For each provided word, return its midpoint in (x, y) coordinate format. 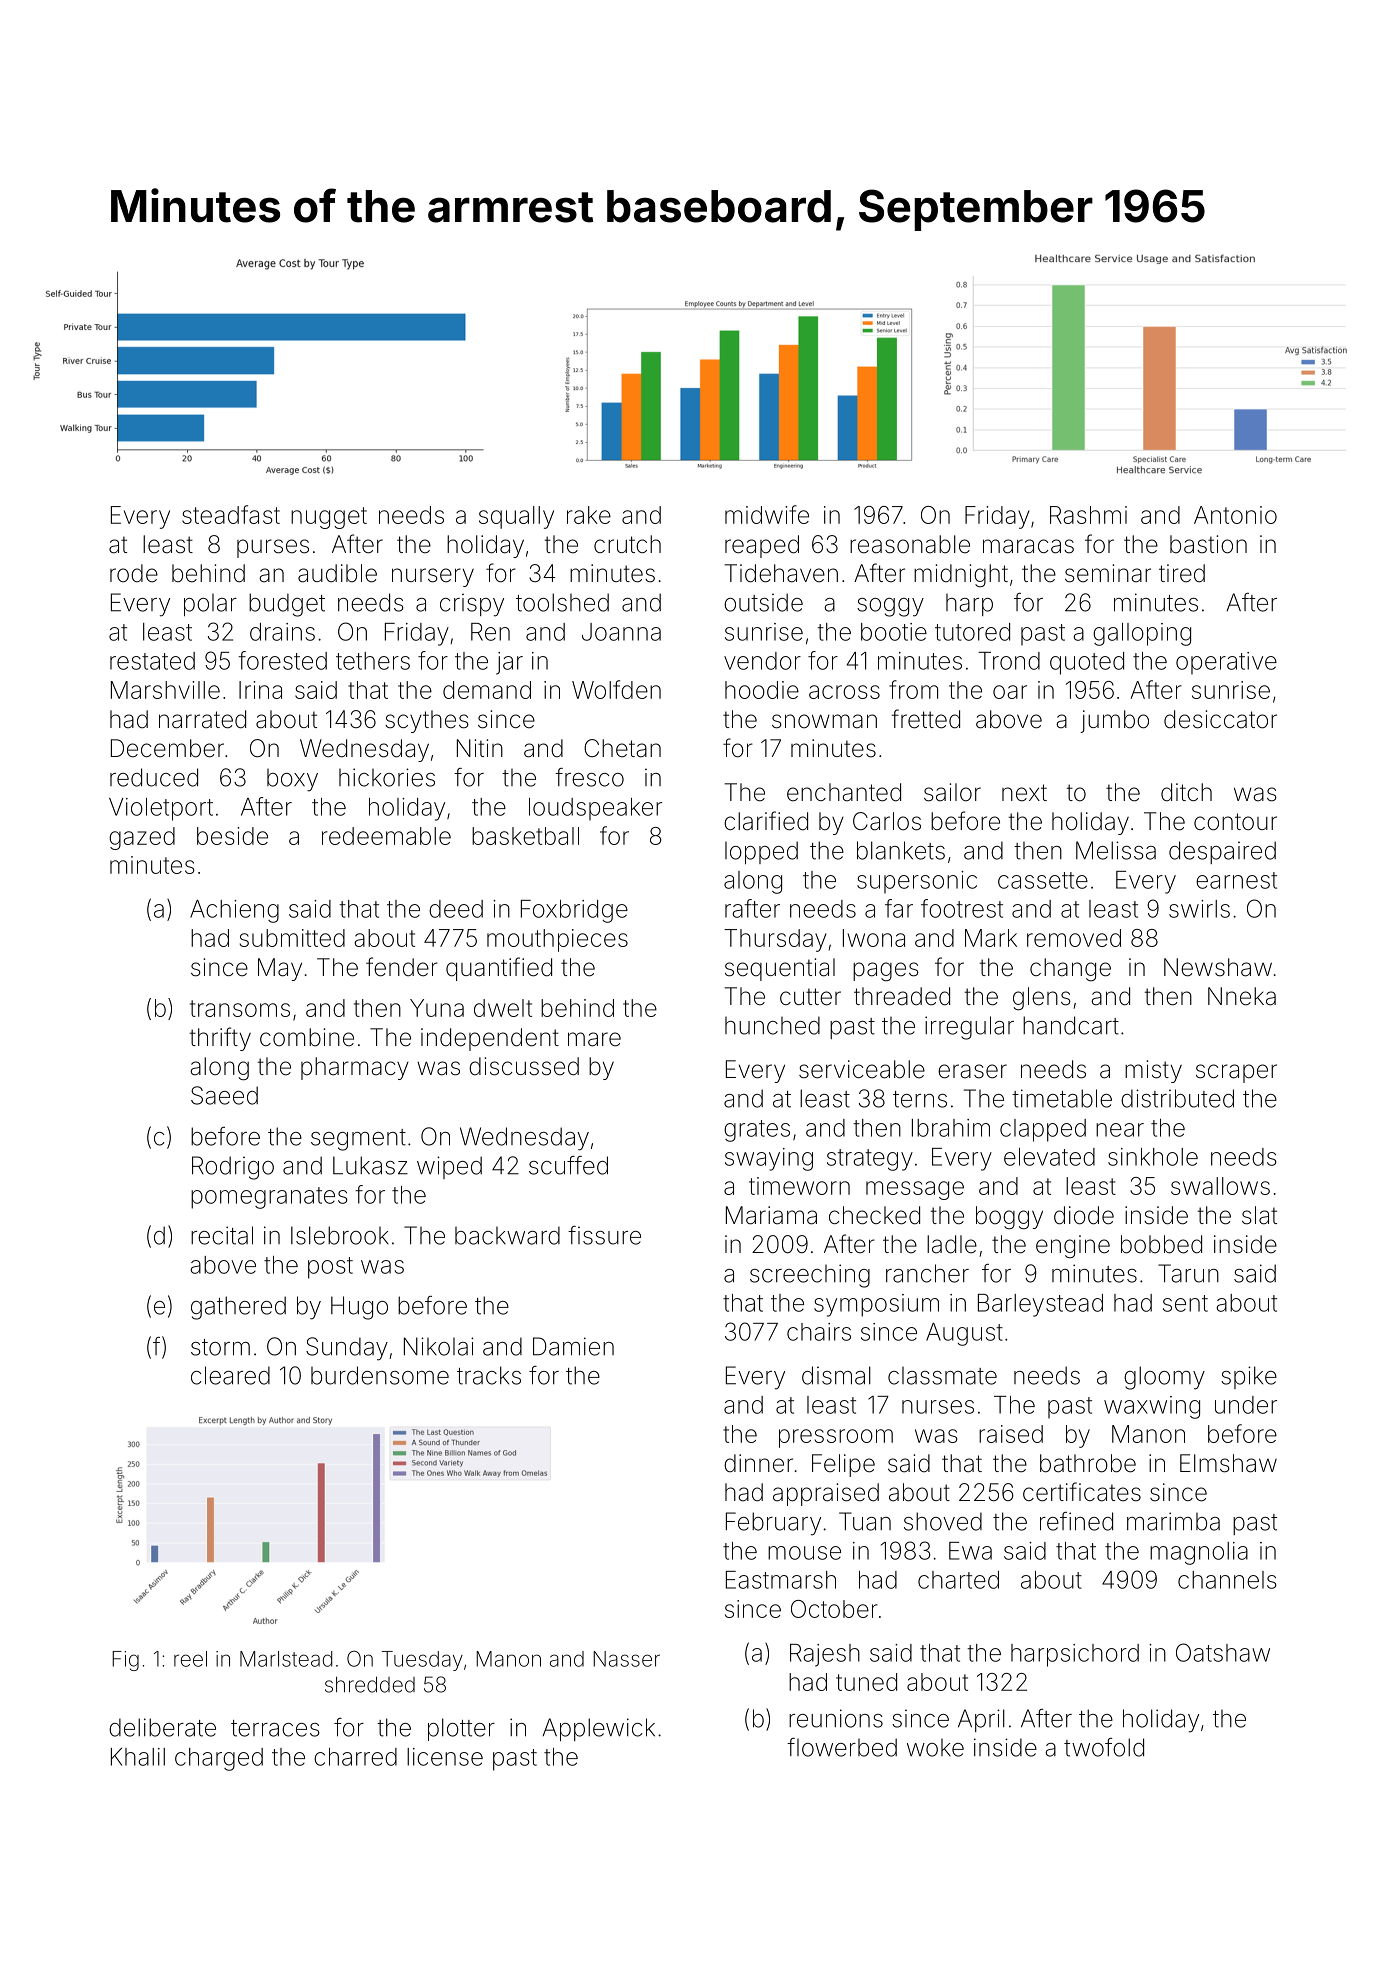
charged (219, 1759)
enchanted (844, 792)
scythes (427, 721)
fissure (604, 1235)
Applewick (598, 1729)
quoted (1087, 663)
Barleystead (1040, 1305)
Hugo (359, 1308)
